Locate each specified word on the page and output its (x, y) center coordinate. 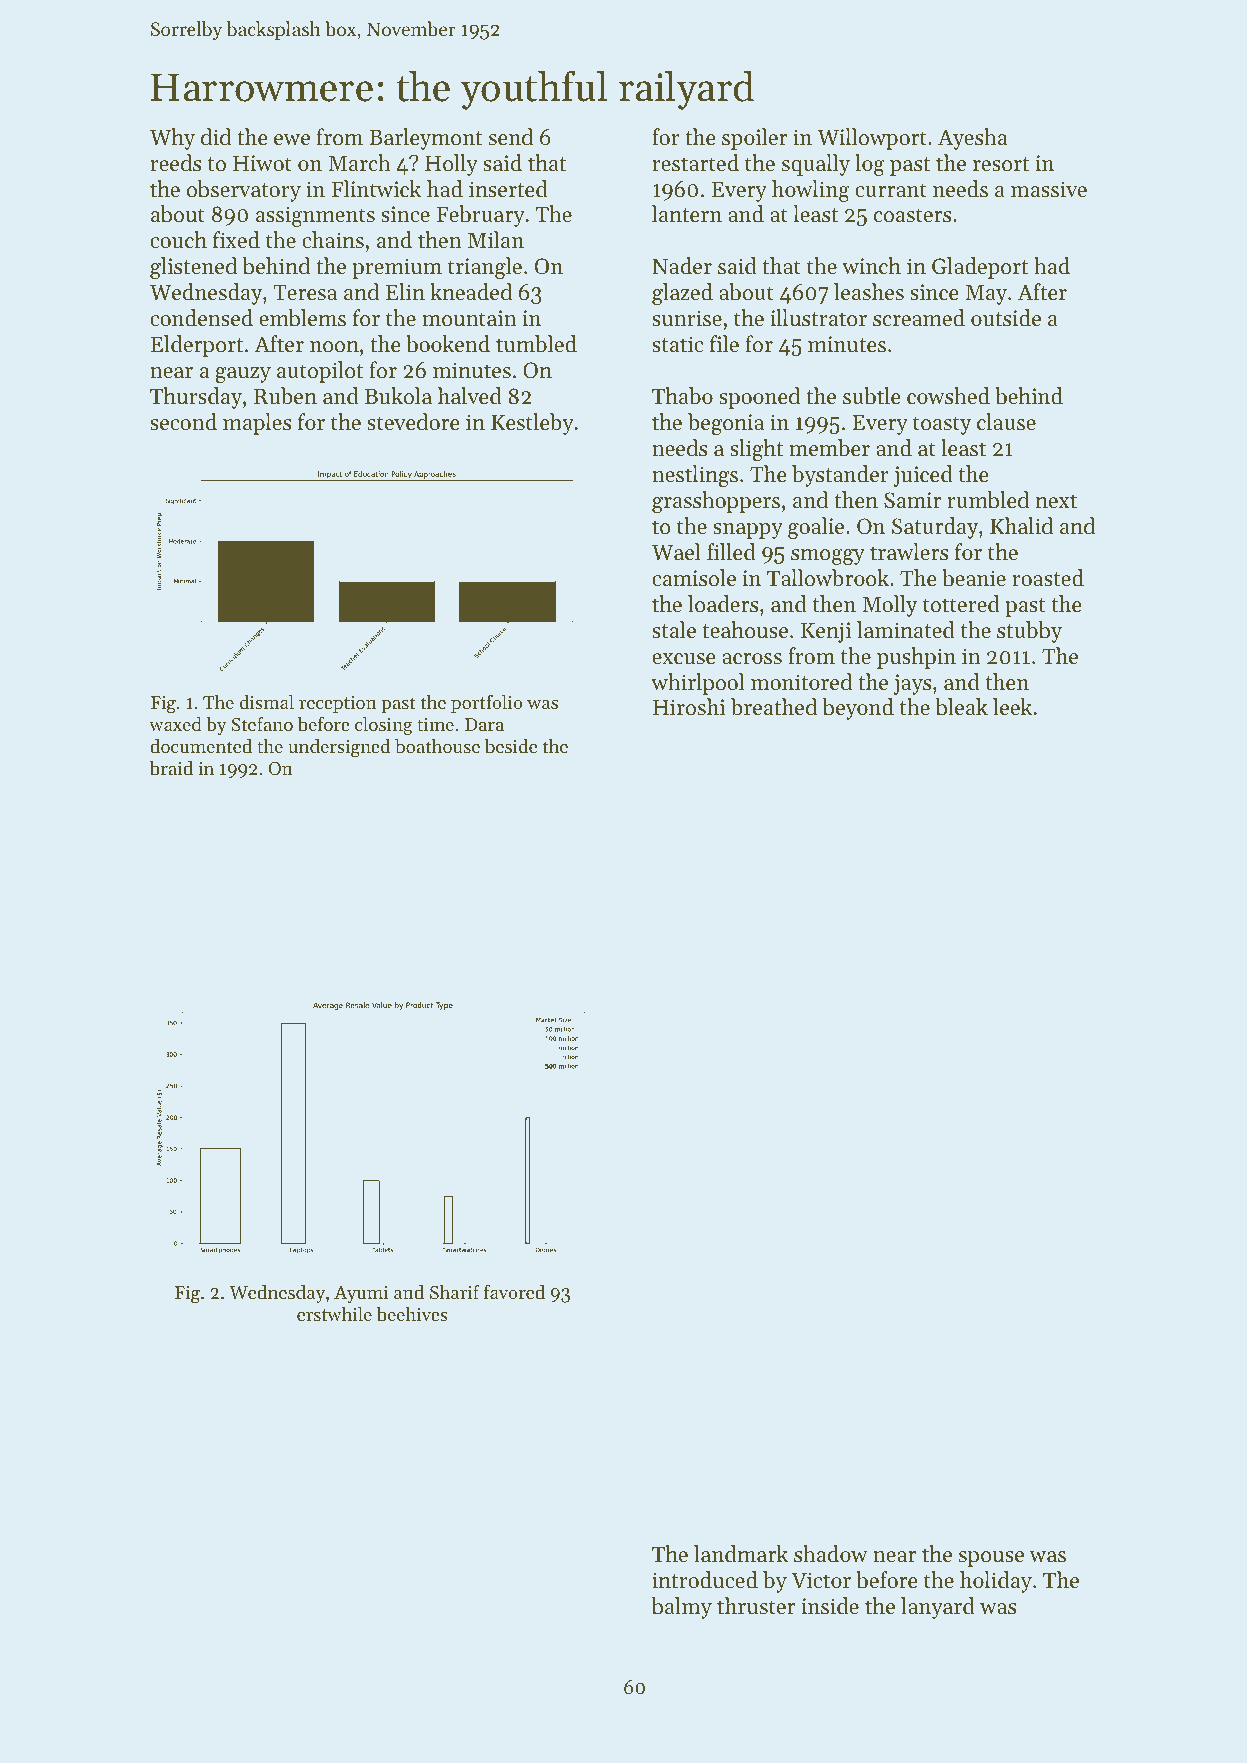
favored (514, 1291)
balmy (681, 1608)
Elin (405, 291)
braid (171, 768)
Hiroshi (689, 707)
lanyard (938, 1608)
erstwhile (334, 1314)
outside (1006, 318)
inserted (508, 189)
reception (338, 704)
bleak (961, 707)
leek (1012, 707)
